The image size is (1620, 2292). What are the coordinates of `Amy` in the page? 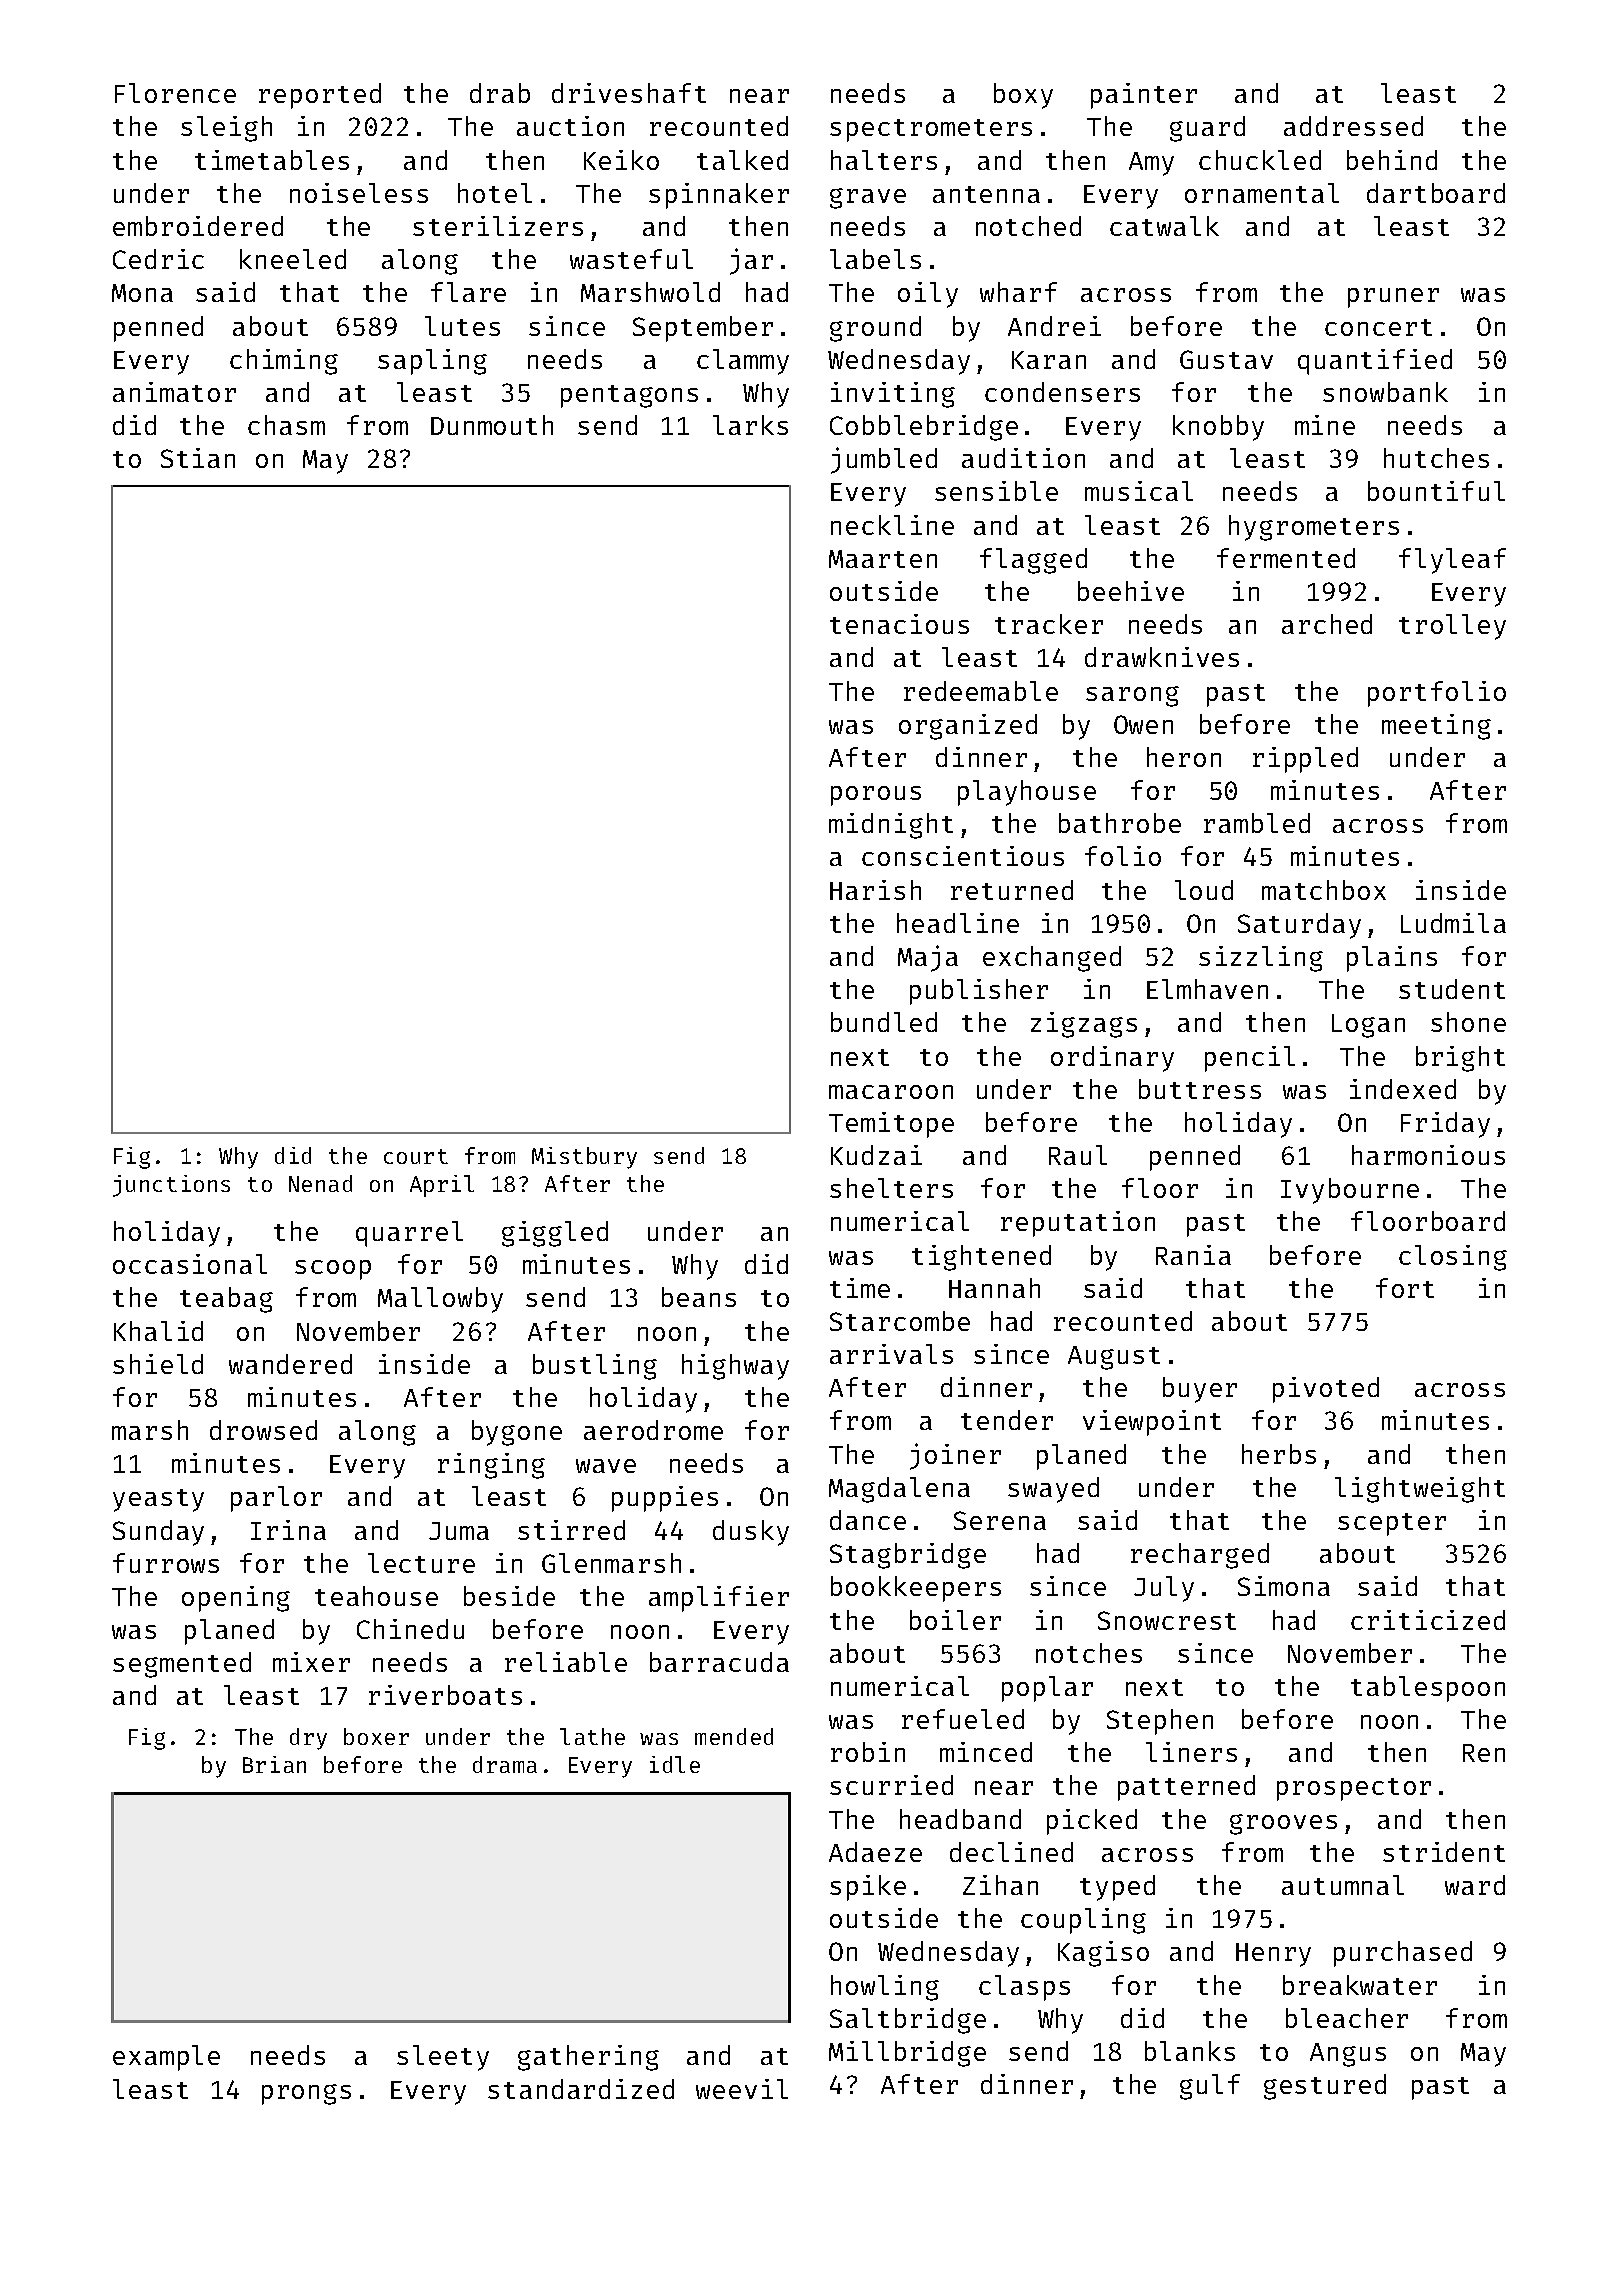 It's located at (1151, 164).
